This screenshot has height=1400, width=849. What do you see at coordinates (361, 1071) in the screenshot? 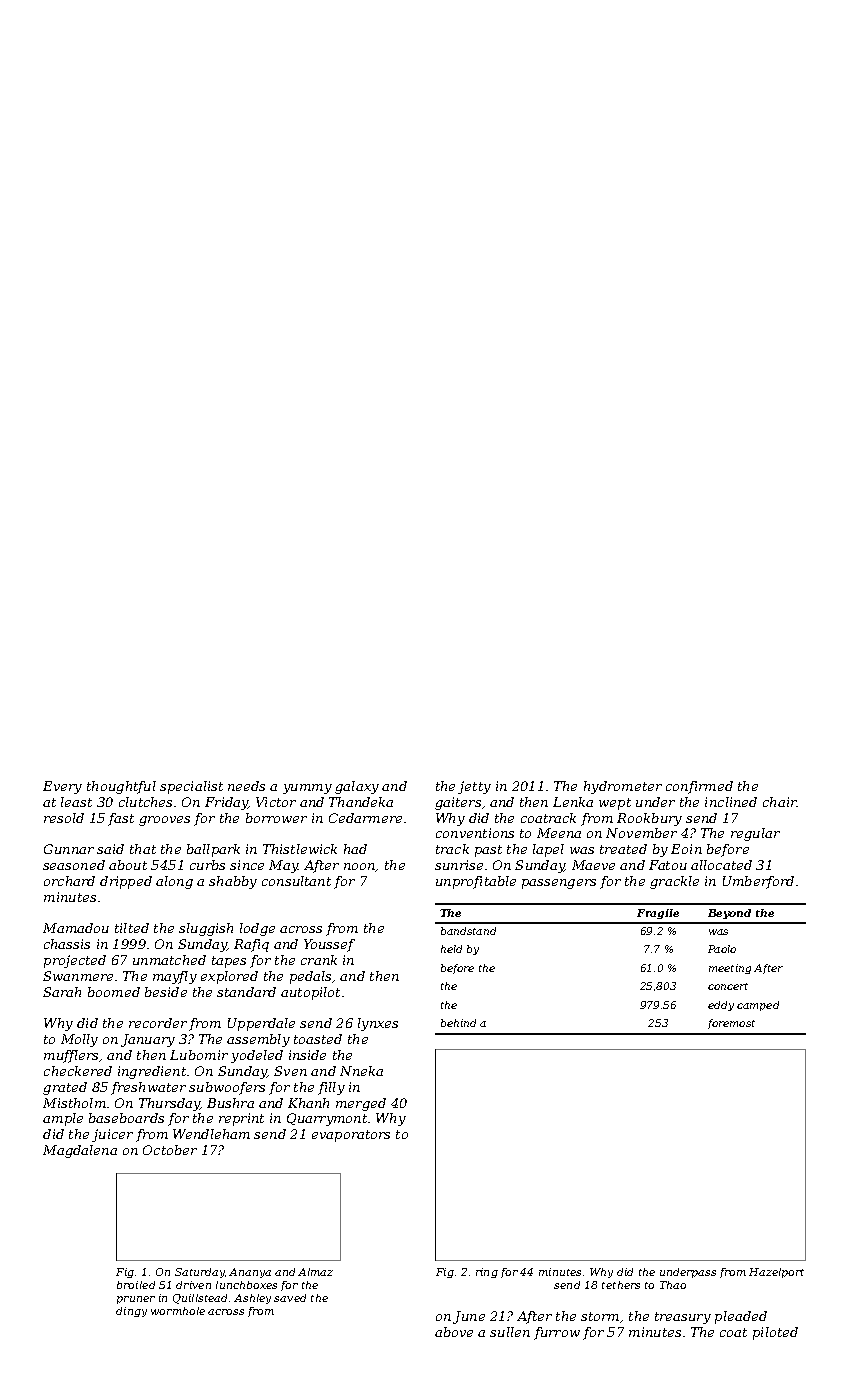
I see `Nneka` at bounding box center [361, 1071].
